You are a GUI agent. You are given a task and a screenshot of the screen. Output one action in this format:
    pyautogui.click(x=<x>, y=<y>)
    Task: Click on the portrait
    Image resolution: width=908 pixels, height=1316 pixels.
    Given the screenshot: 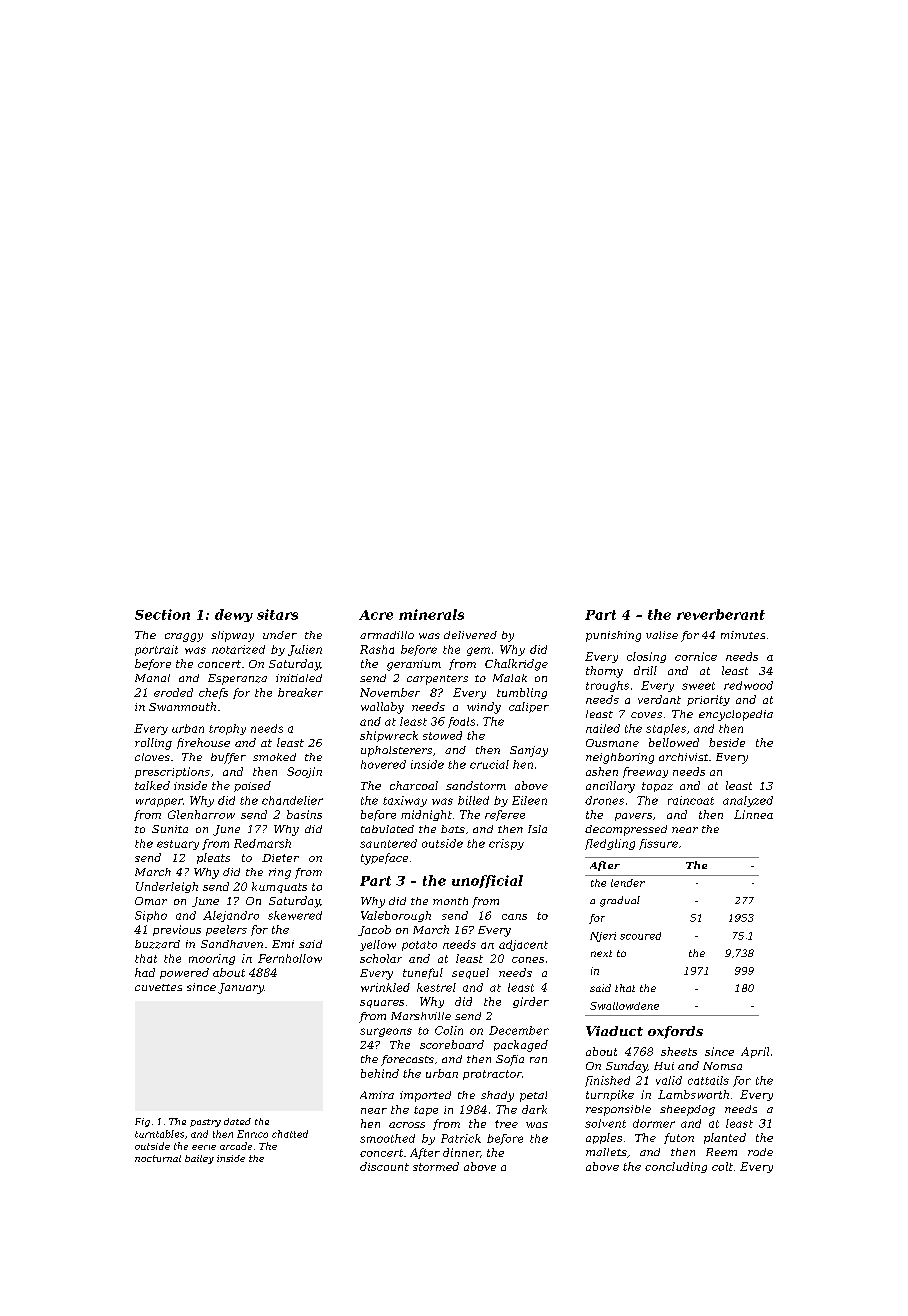 What is the action you would take?
    pyautogui.click(x=156, y=650)
